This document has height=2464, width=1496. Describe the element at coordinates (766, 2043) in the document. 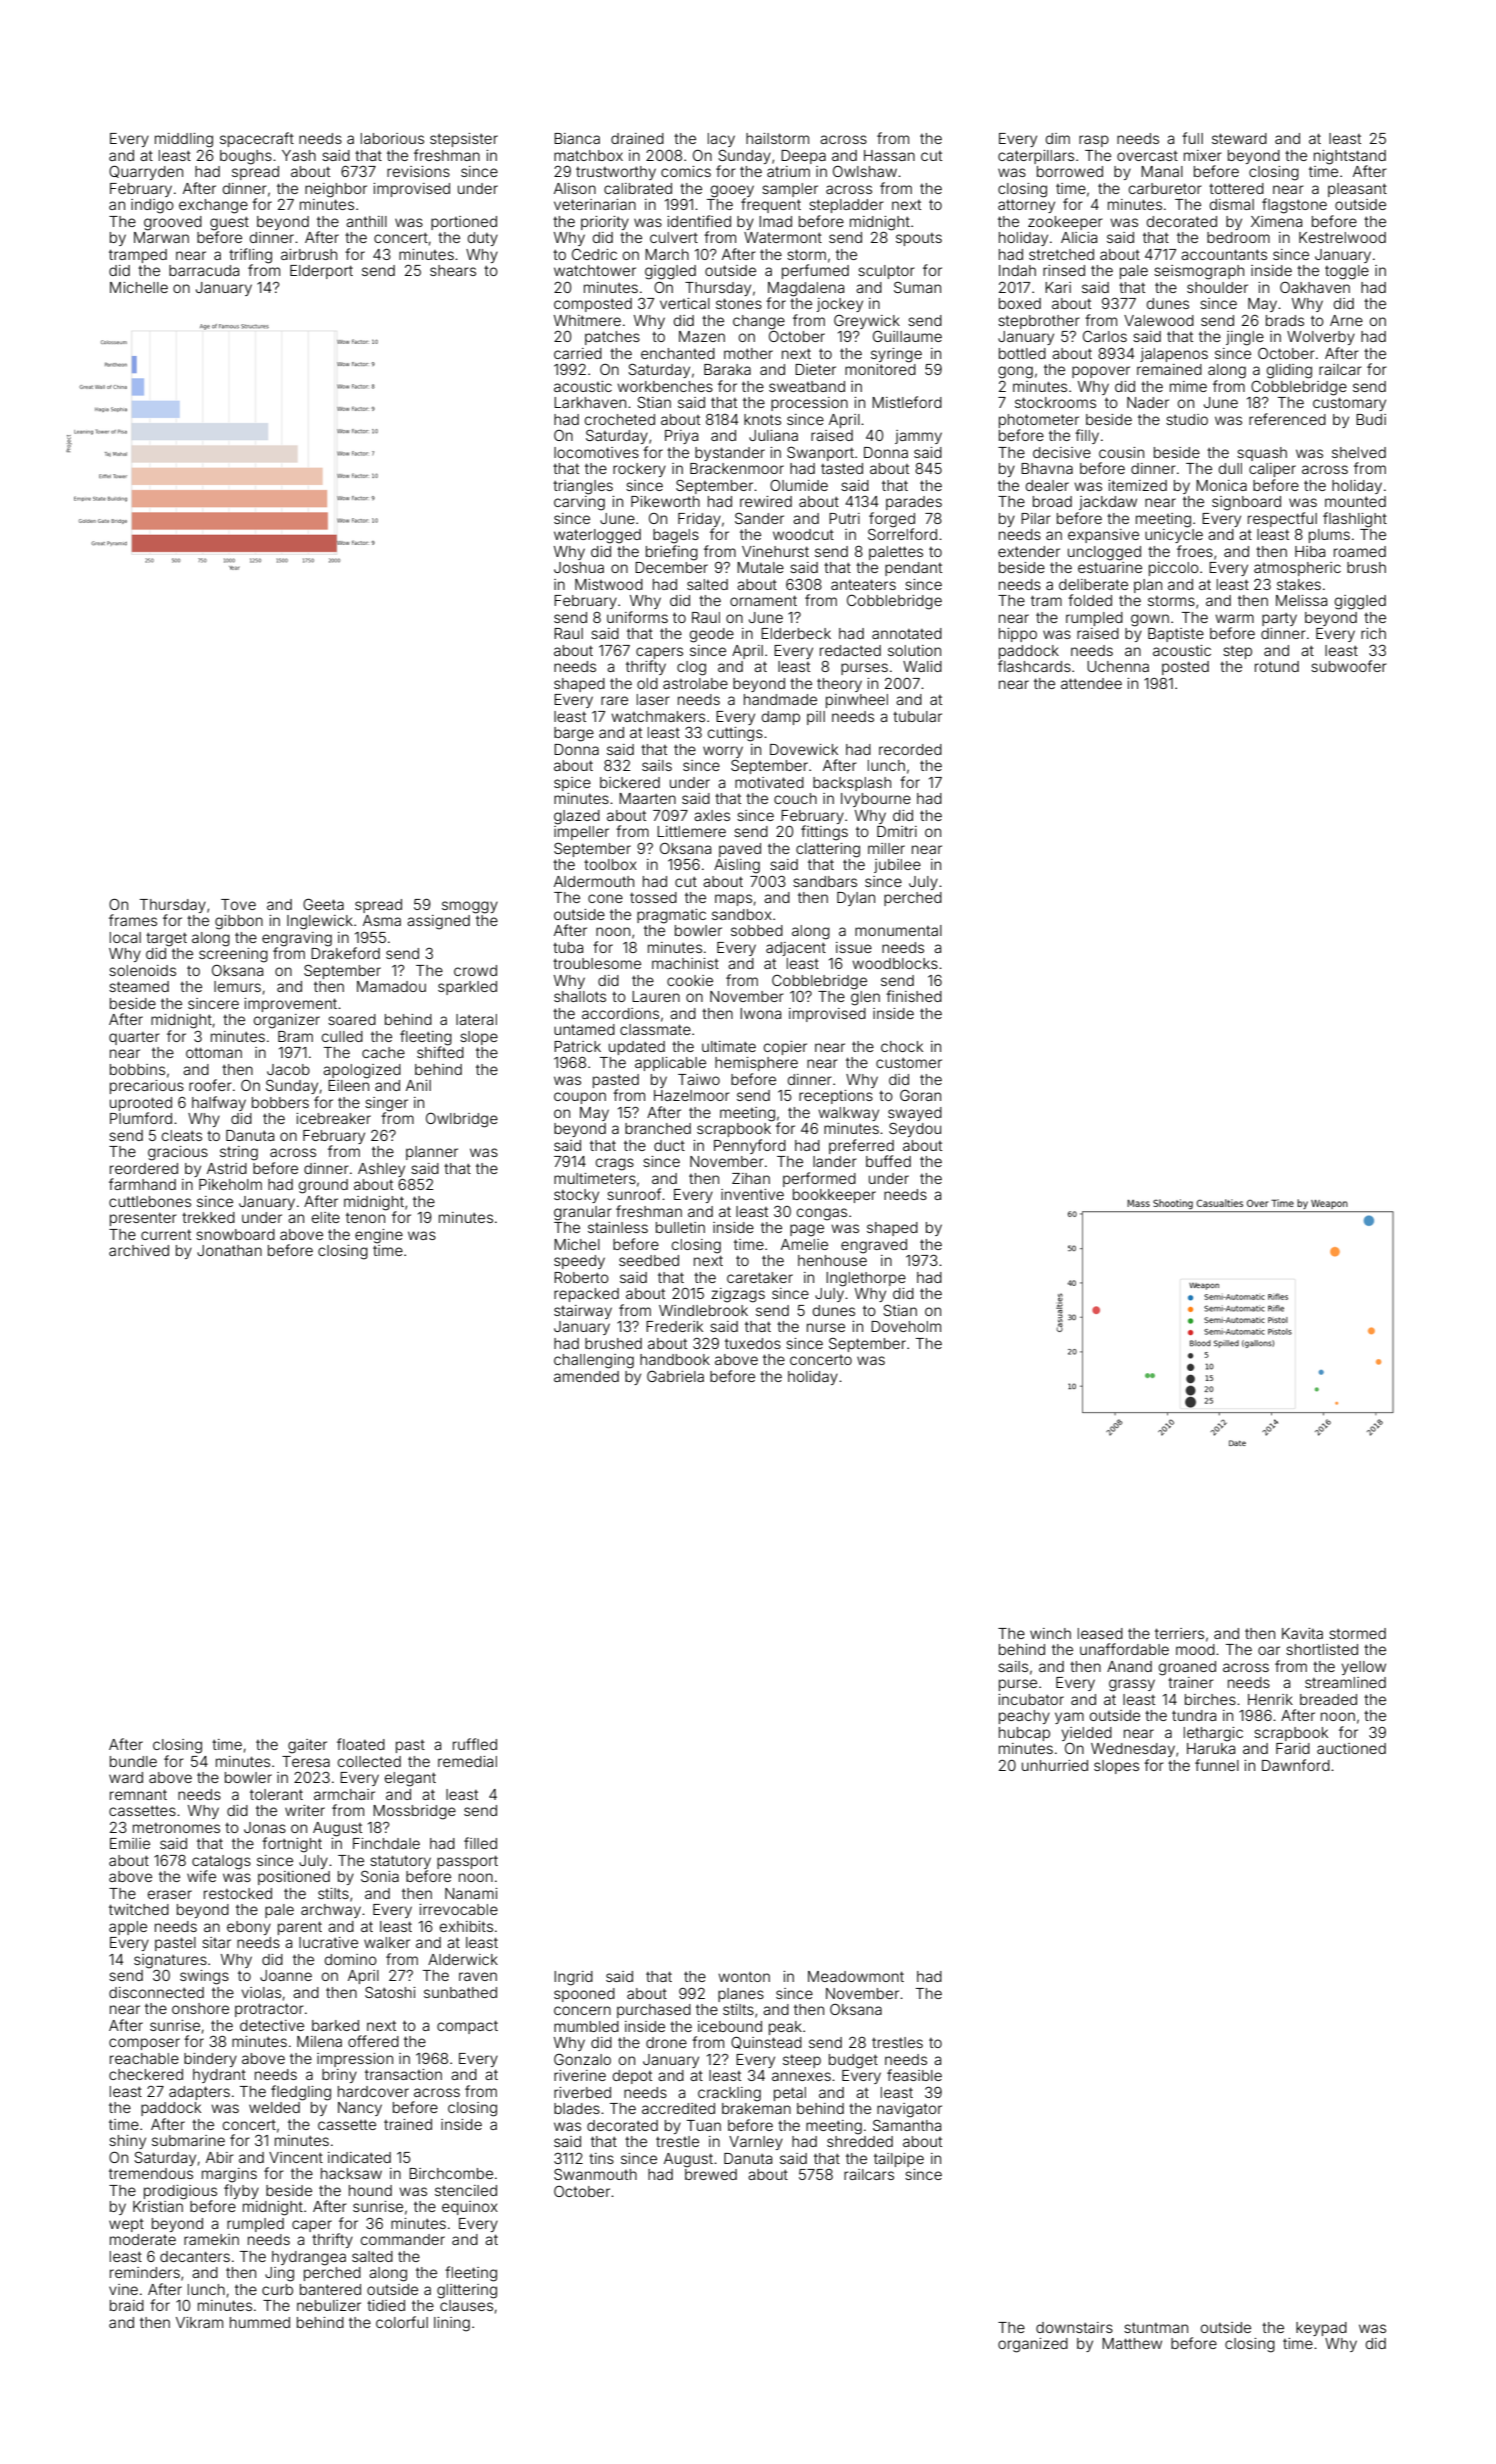

I see `Quinstead` at that location.
